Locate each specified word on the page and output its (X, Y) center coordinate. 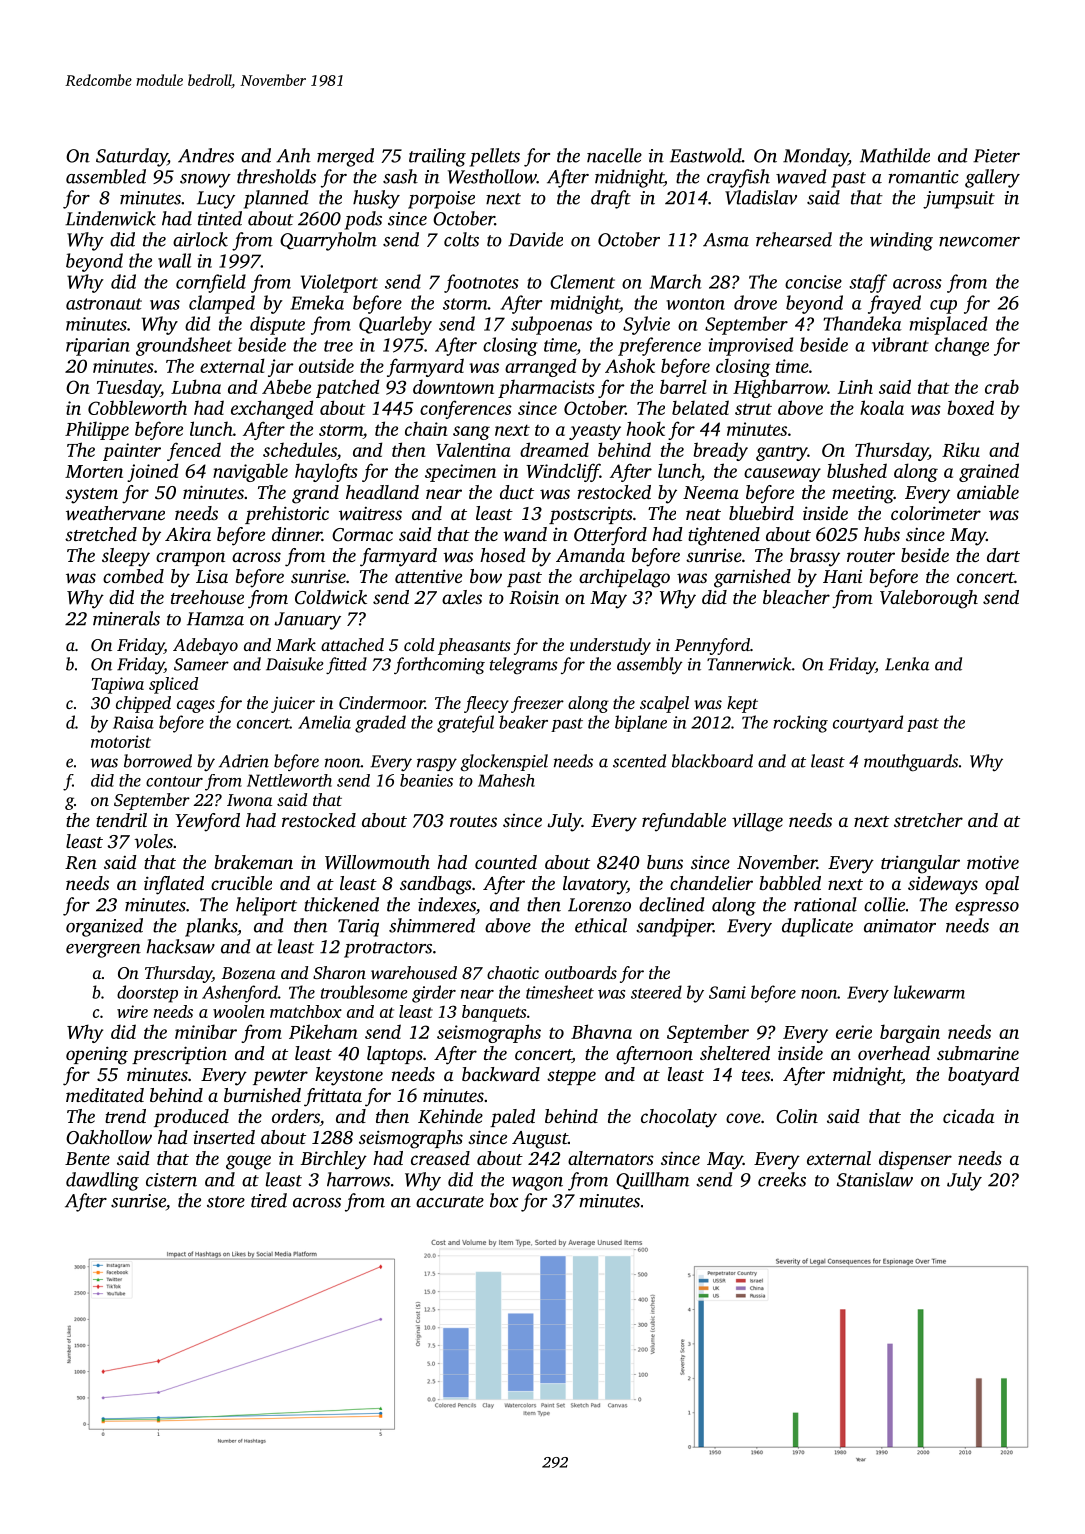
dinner (297, 534)
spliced (173, 685)
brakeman (253, 862)
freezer (537, 704)
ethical (601, 925)
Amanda (590, 555)
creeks (782, 1179)
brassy (815, 557)
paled (512, 1118)
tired (269, 1200)
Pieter (996, 156)
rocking (801, 724)
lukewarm (929, 992)
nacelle (614, 155)
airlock (200, 239)
